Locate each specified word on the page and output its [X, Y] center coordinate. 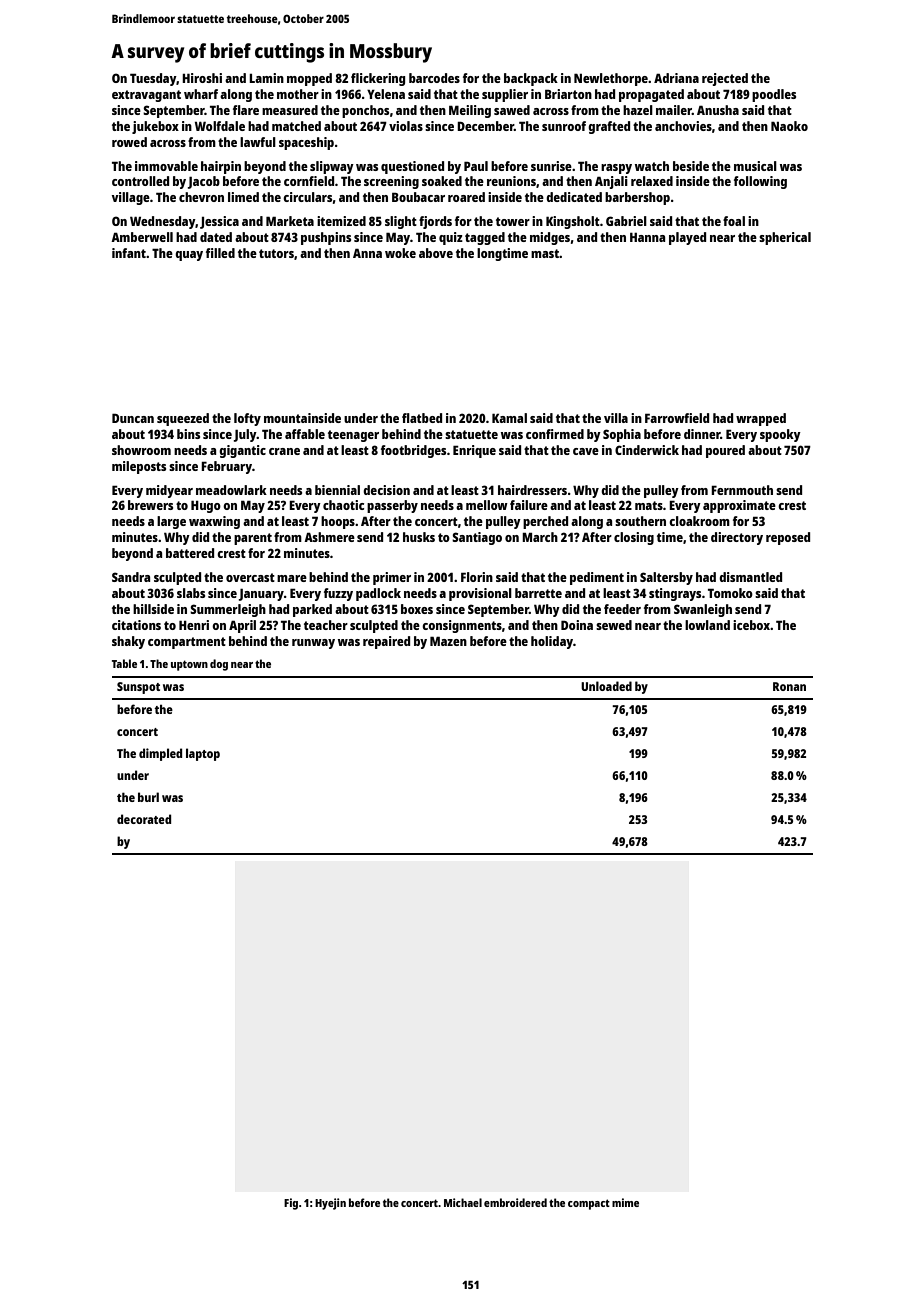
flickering [378, 79]
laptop [203, 754]
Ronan [789, 686]
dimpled [160, 754]
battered [190, 553]
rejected [725, 79]
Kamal [509, 418]
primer [392, 578]
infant [129, 253]
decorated [144, 819]
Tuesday [153, 79]
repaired [386, 642]
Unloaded [606, 686]
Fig [291, 1204]
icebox [751, 625]
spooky [780, 435]
